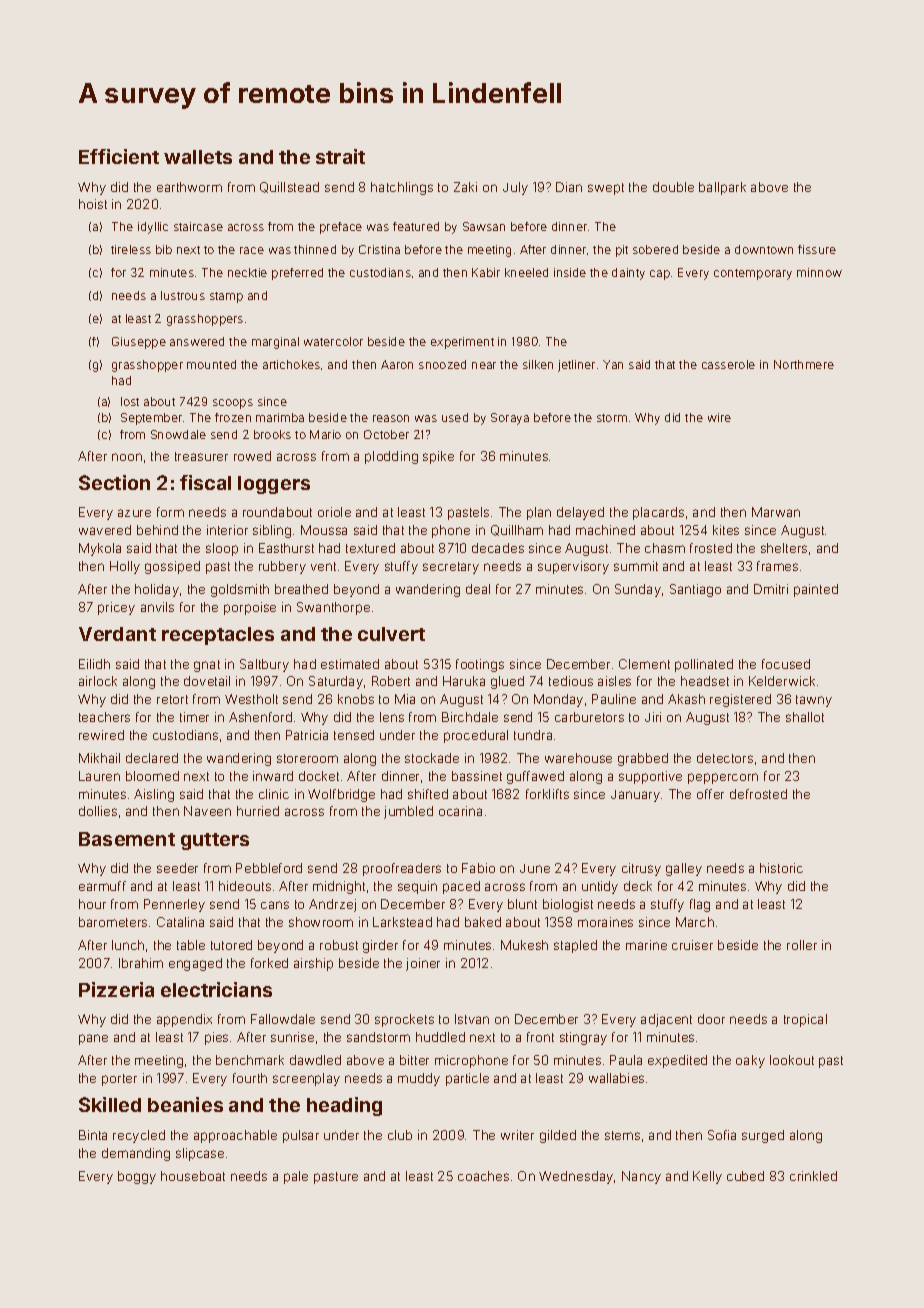 The width and height of the page is (924, 1308). What do you see at coordinates (515, 188) in the page?
I see `July` at bounding box center [515, 188].
